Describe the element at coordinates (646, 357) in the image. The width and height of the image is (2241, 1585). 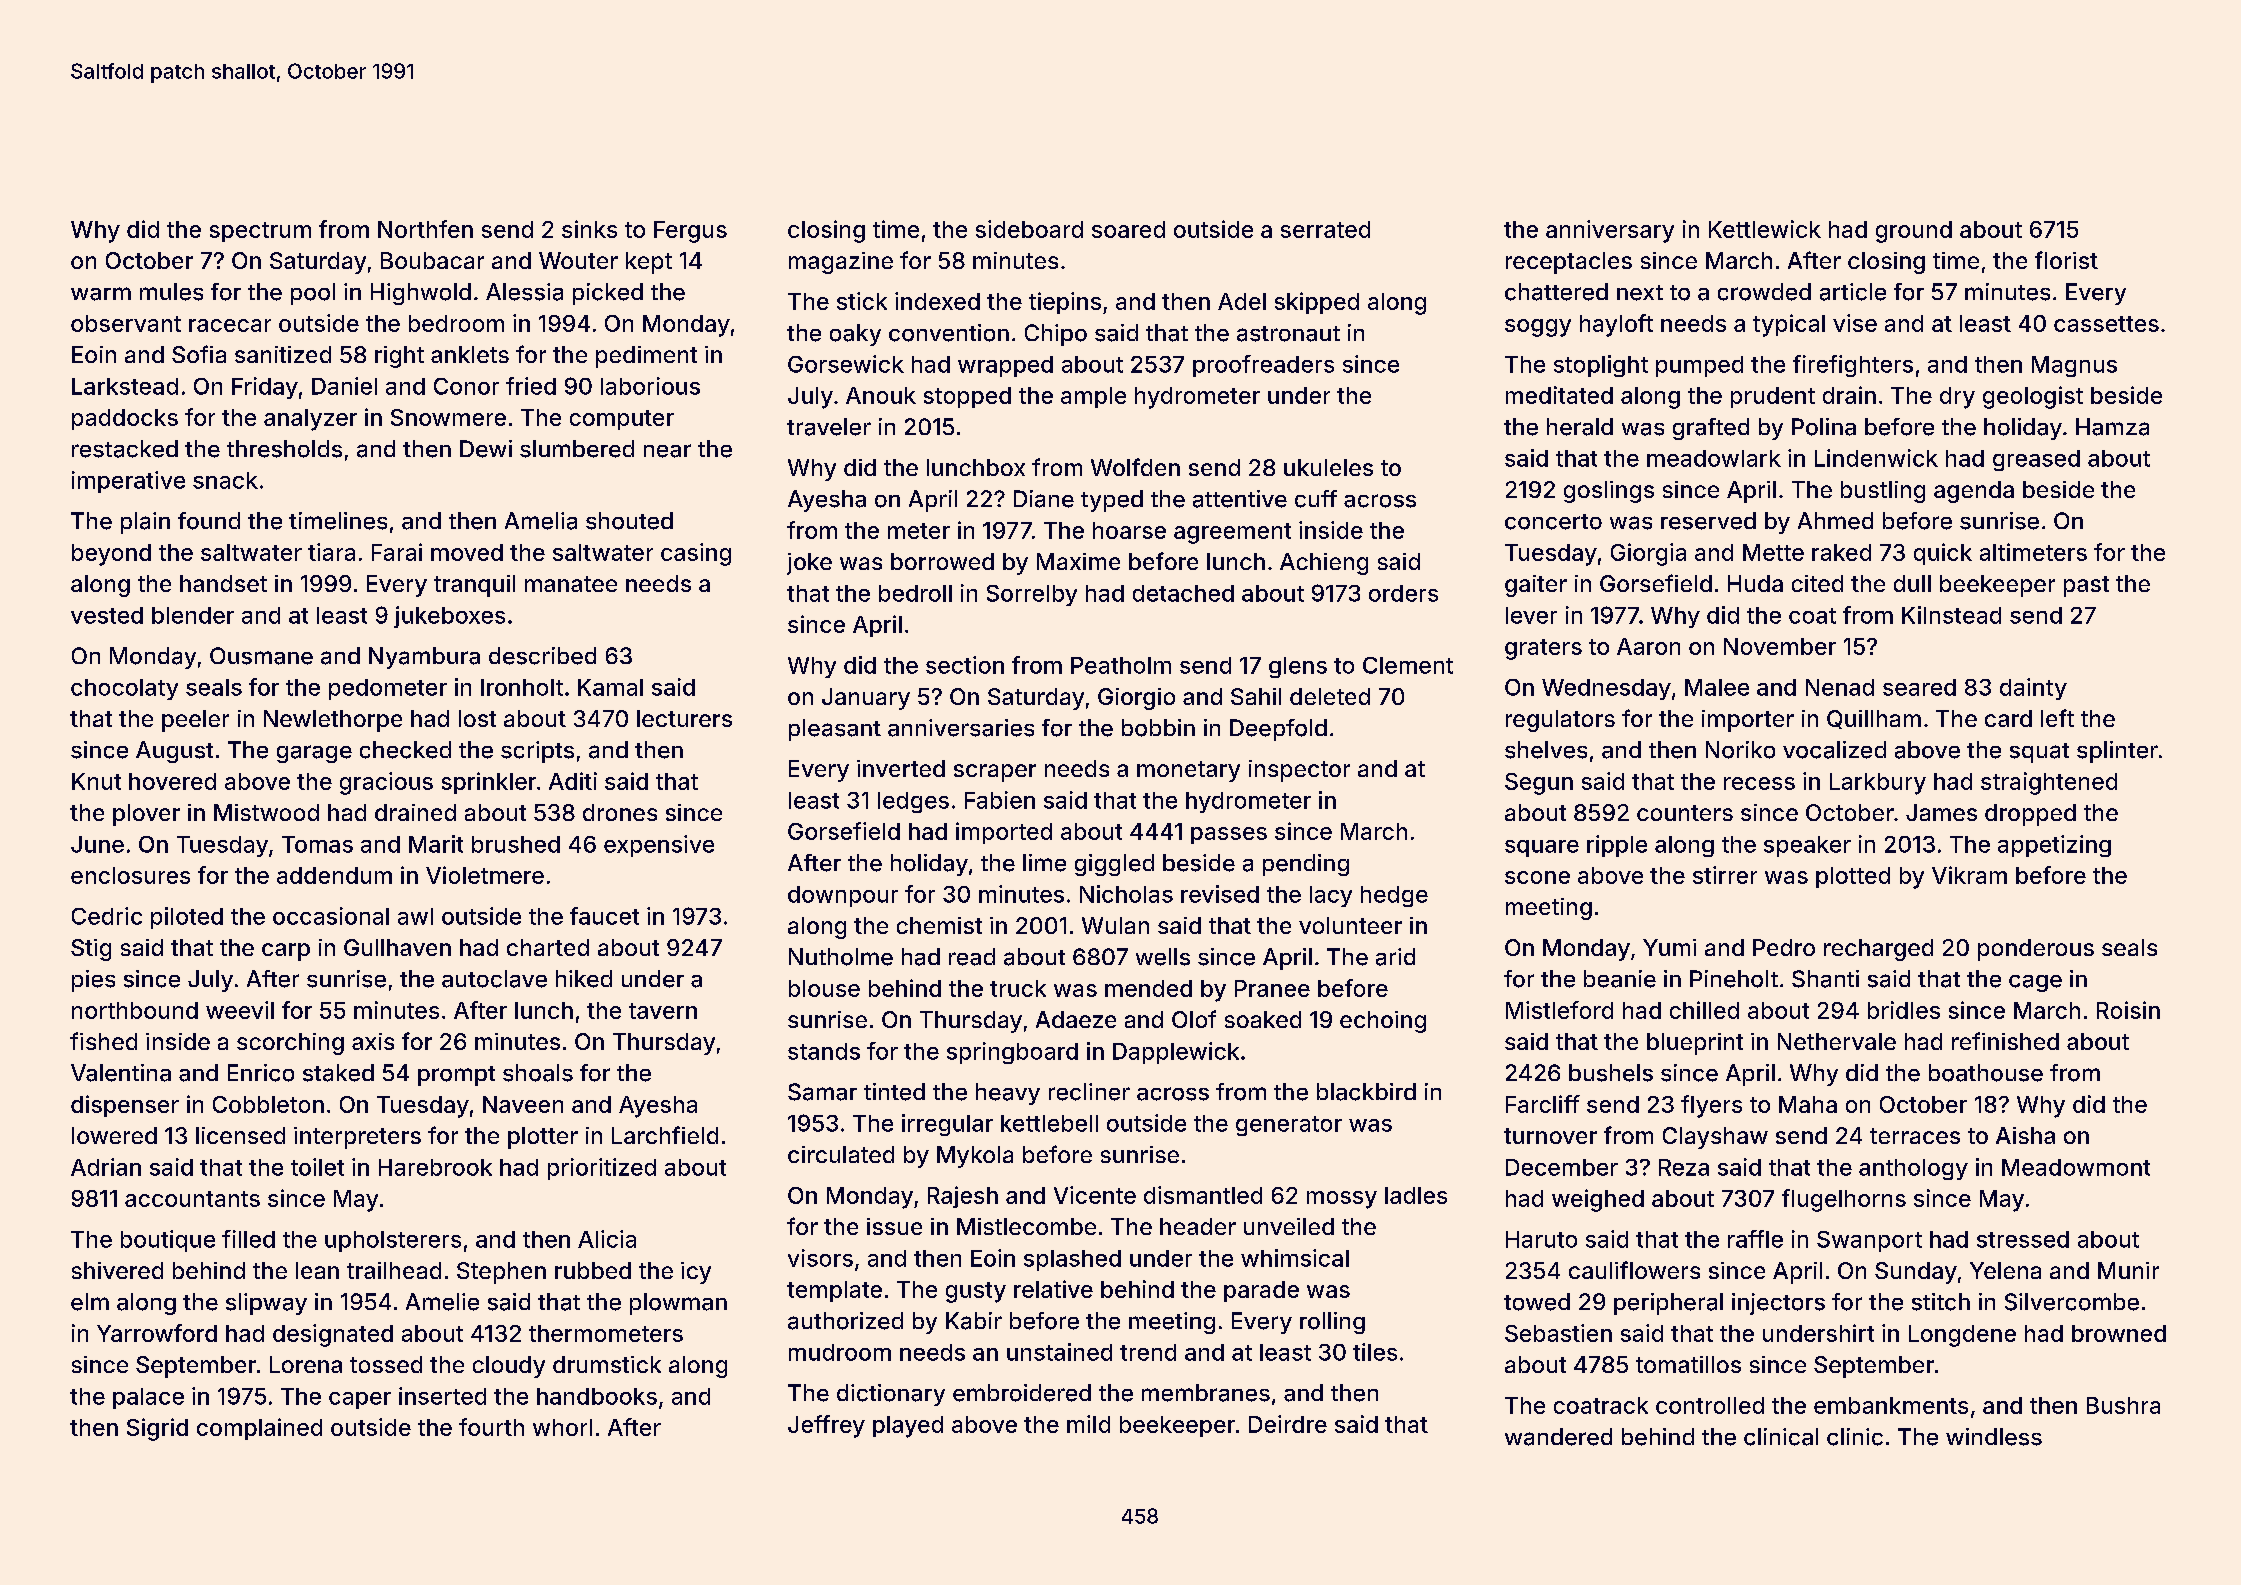
I see `pediment` at that location.
